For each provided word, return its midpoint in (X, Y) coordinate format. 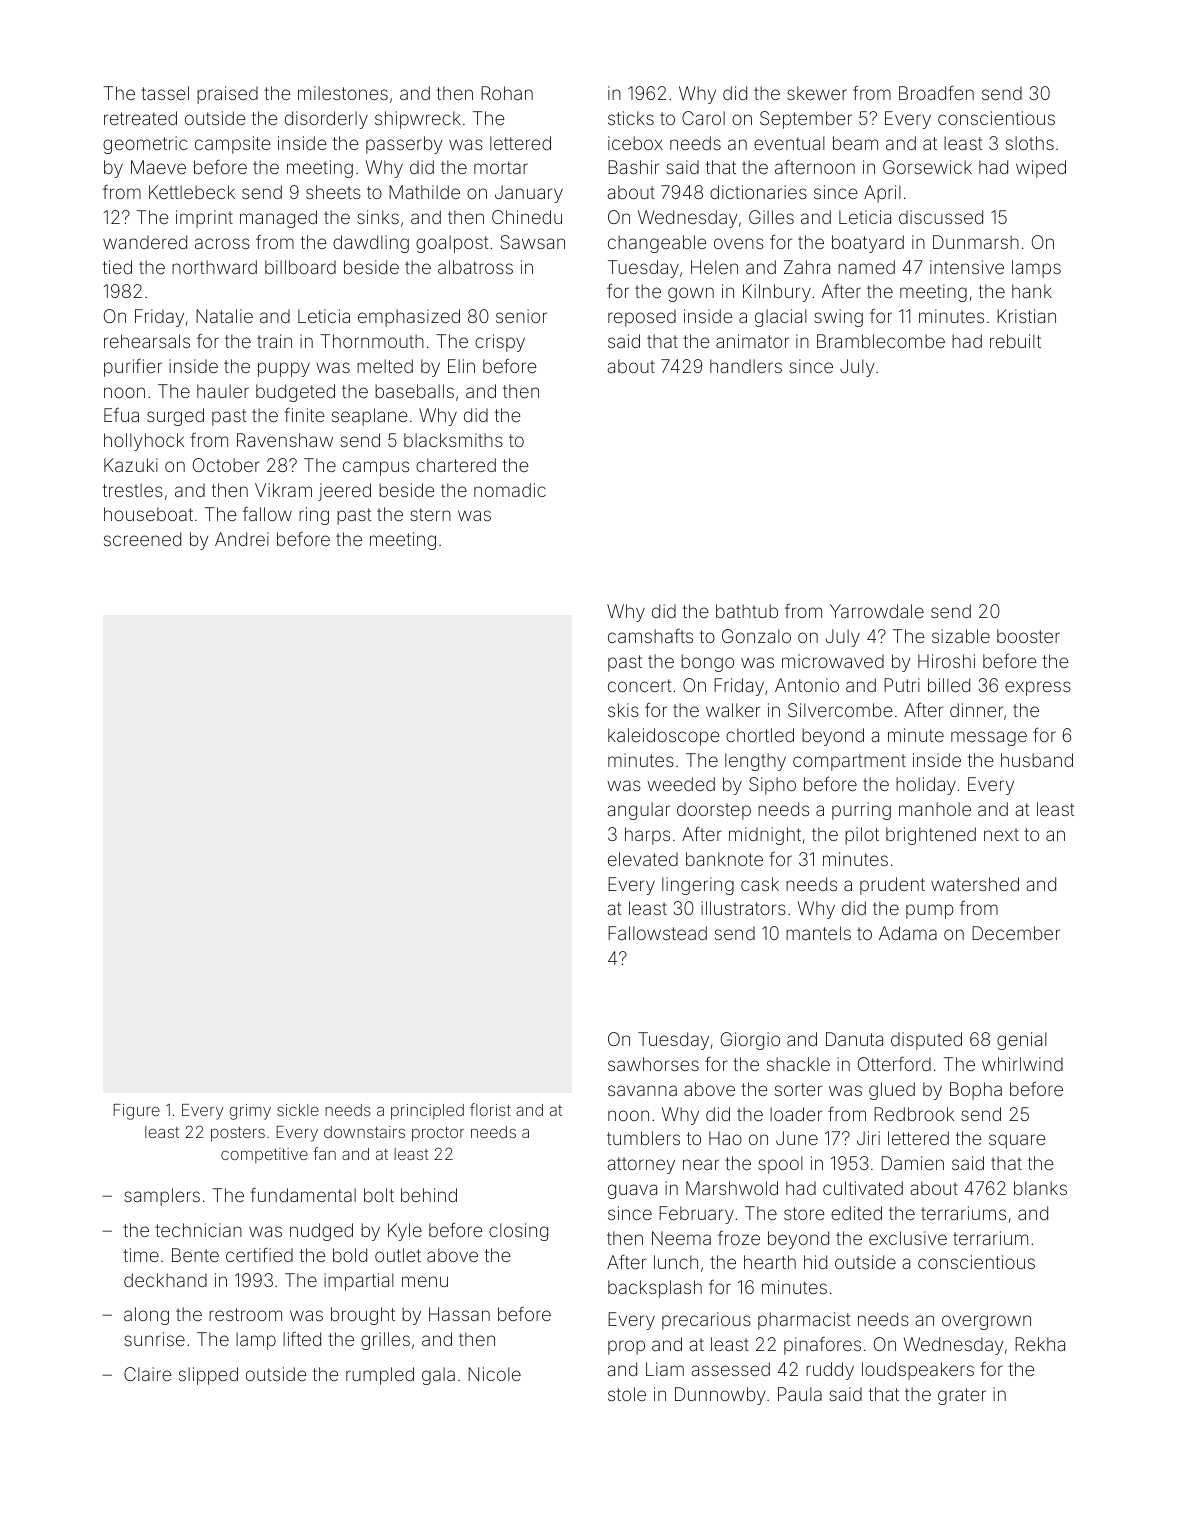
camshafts (650, 636)
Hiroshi (946, 661)
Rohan (507, 93)
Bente (195, 1255)
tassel (165, 93)
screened (142, 539)
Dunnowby (720, 1396)
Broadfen (936, 93)
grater (962, 1396)
